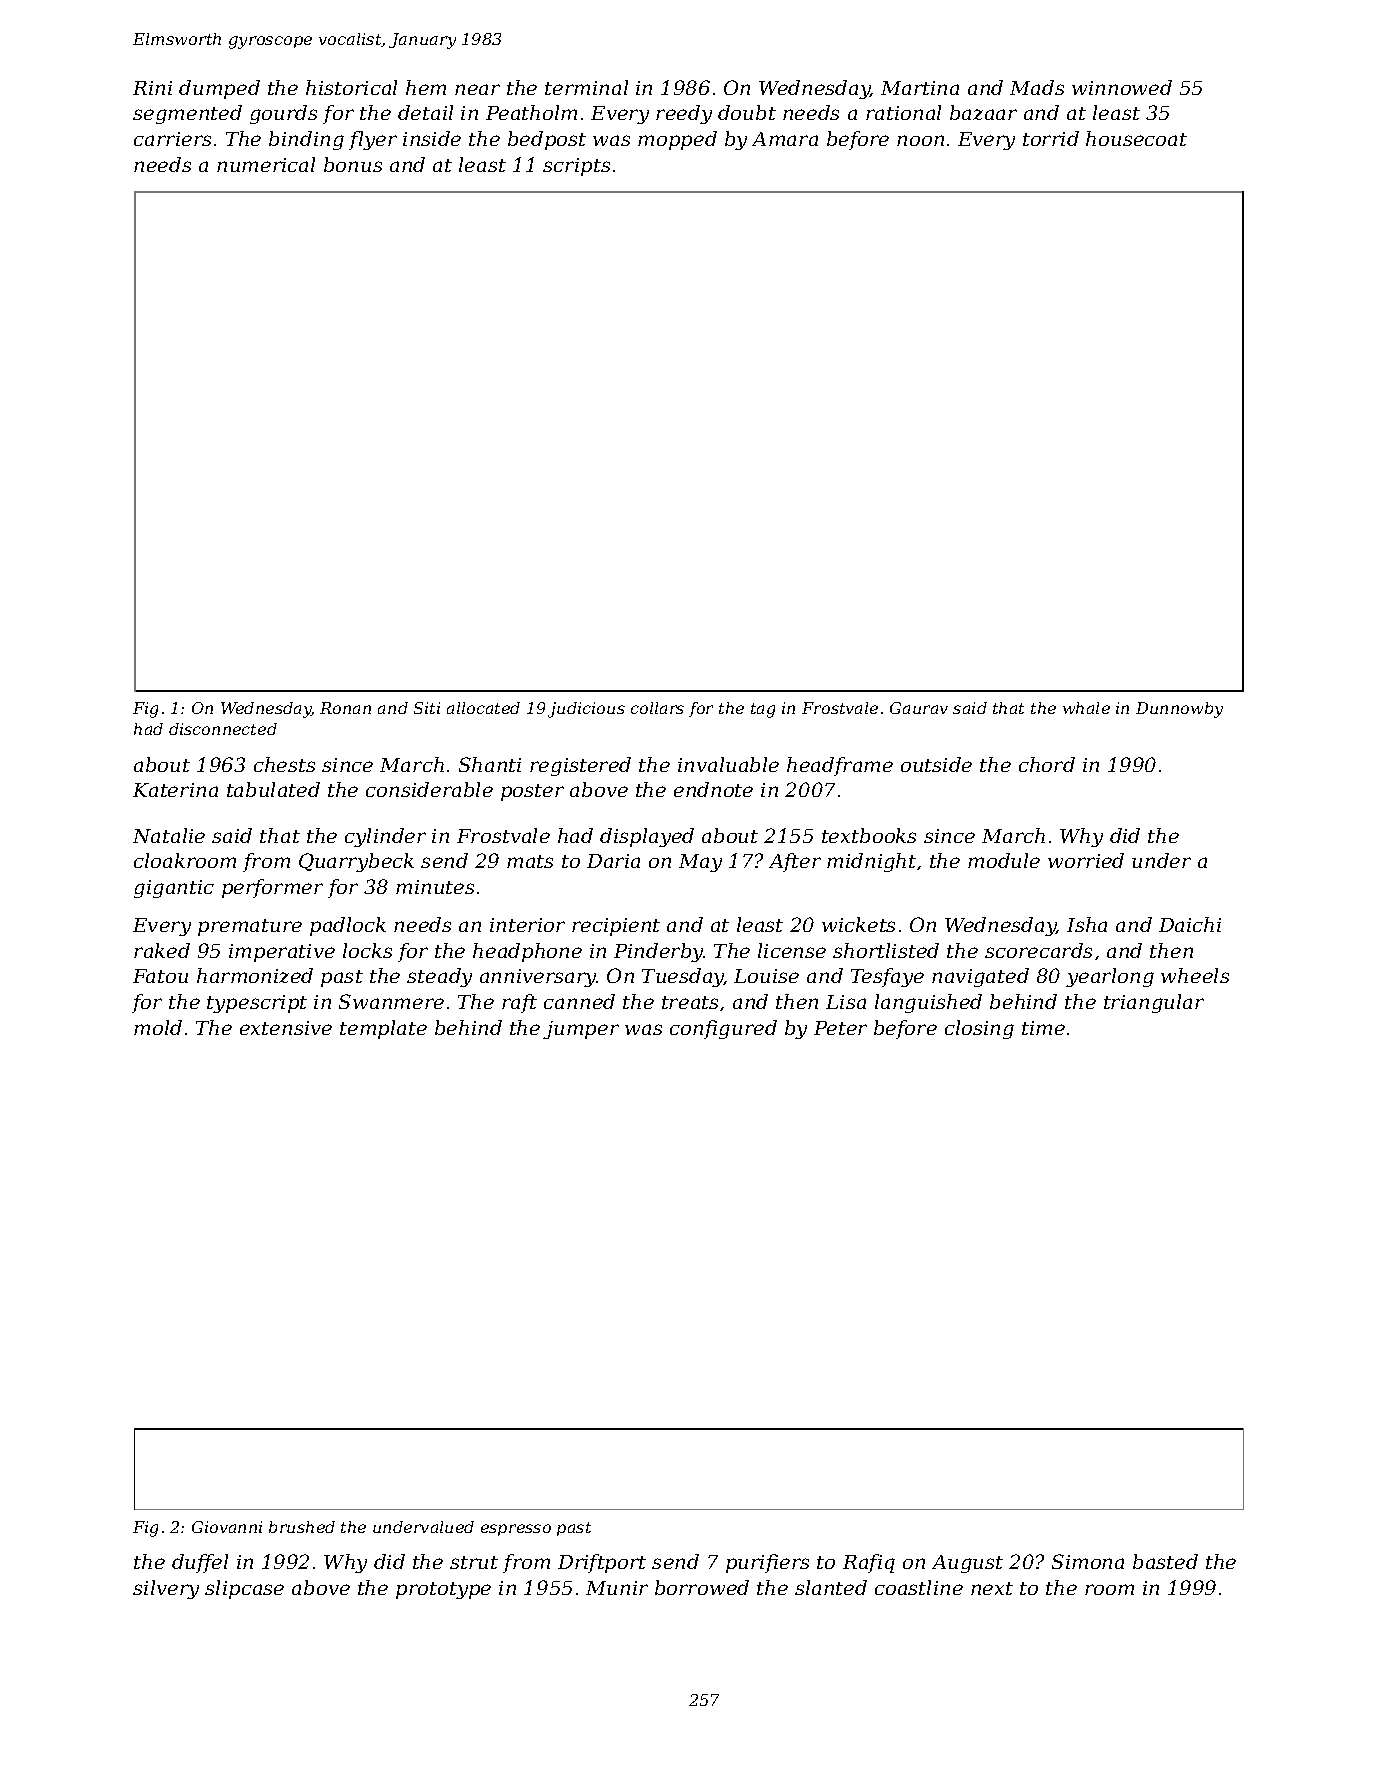  What do you see at coordinates (1179, 710) in the page?
I see `Dunnowby` at bounding box center [1179, 710].
